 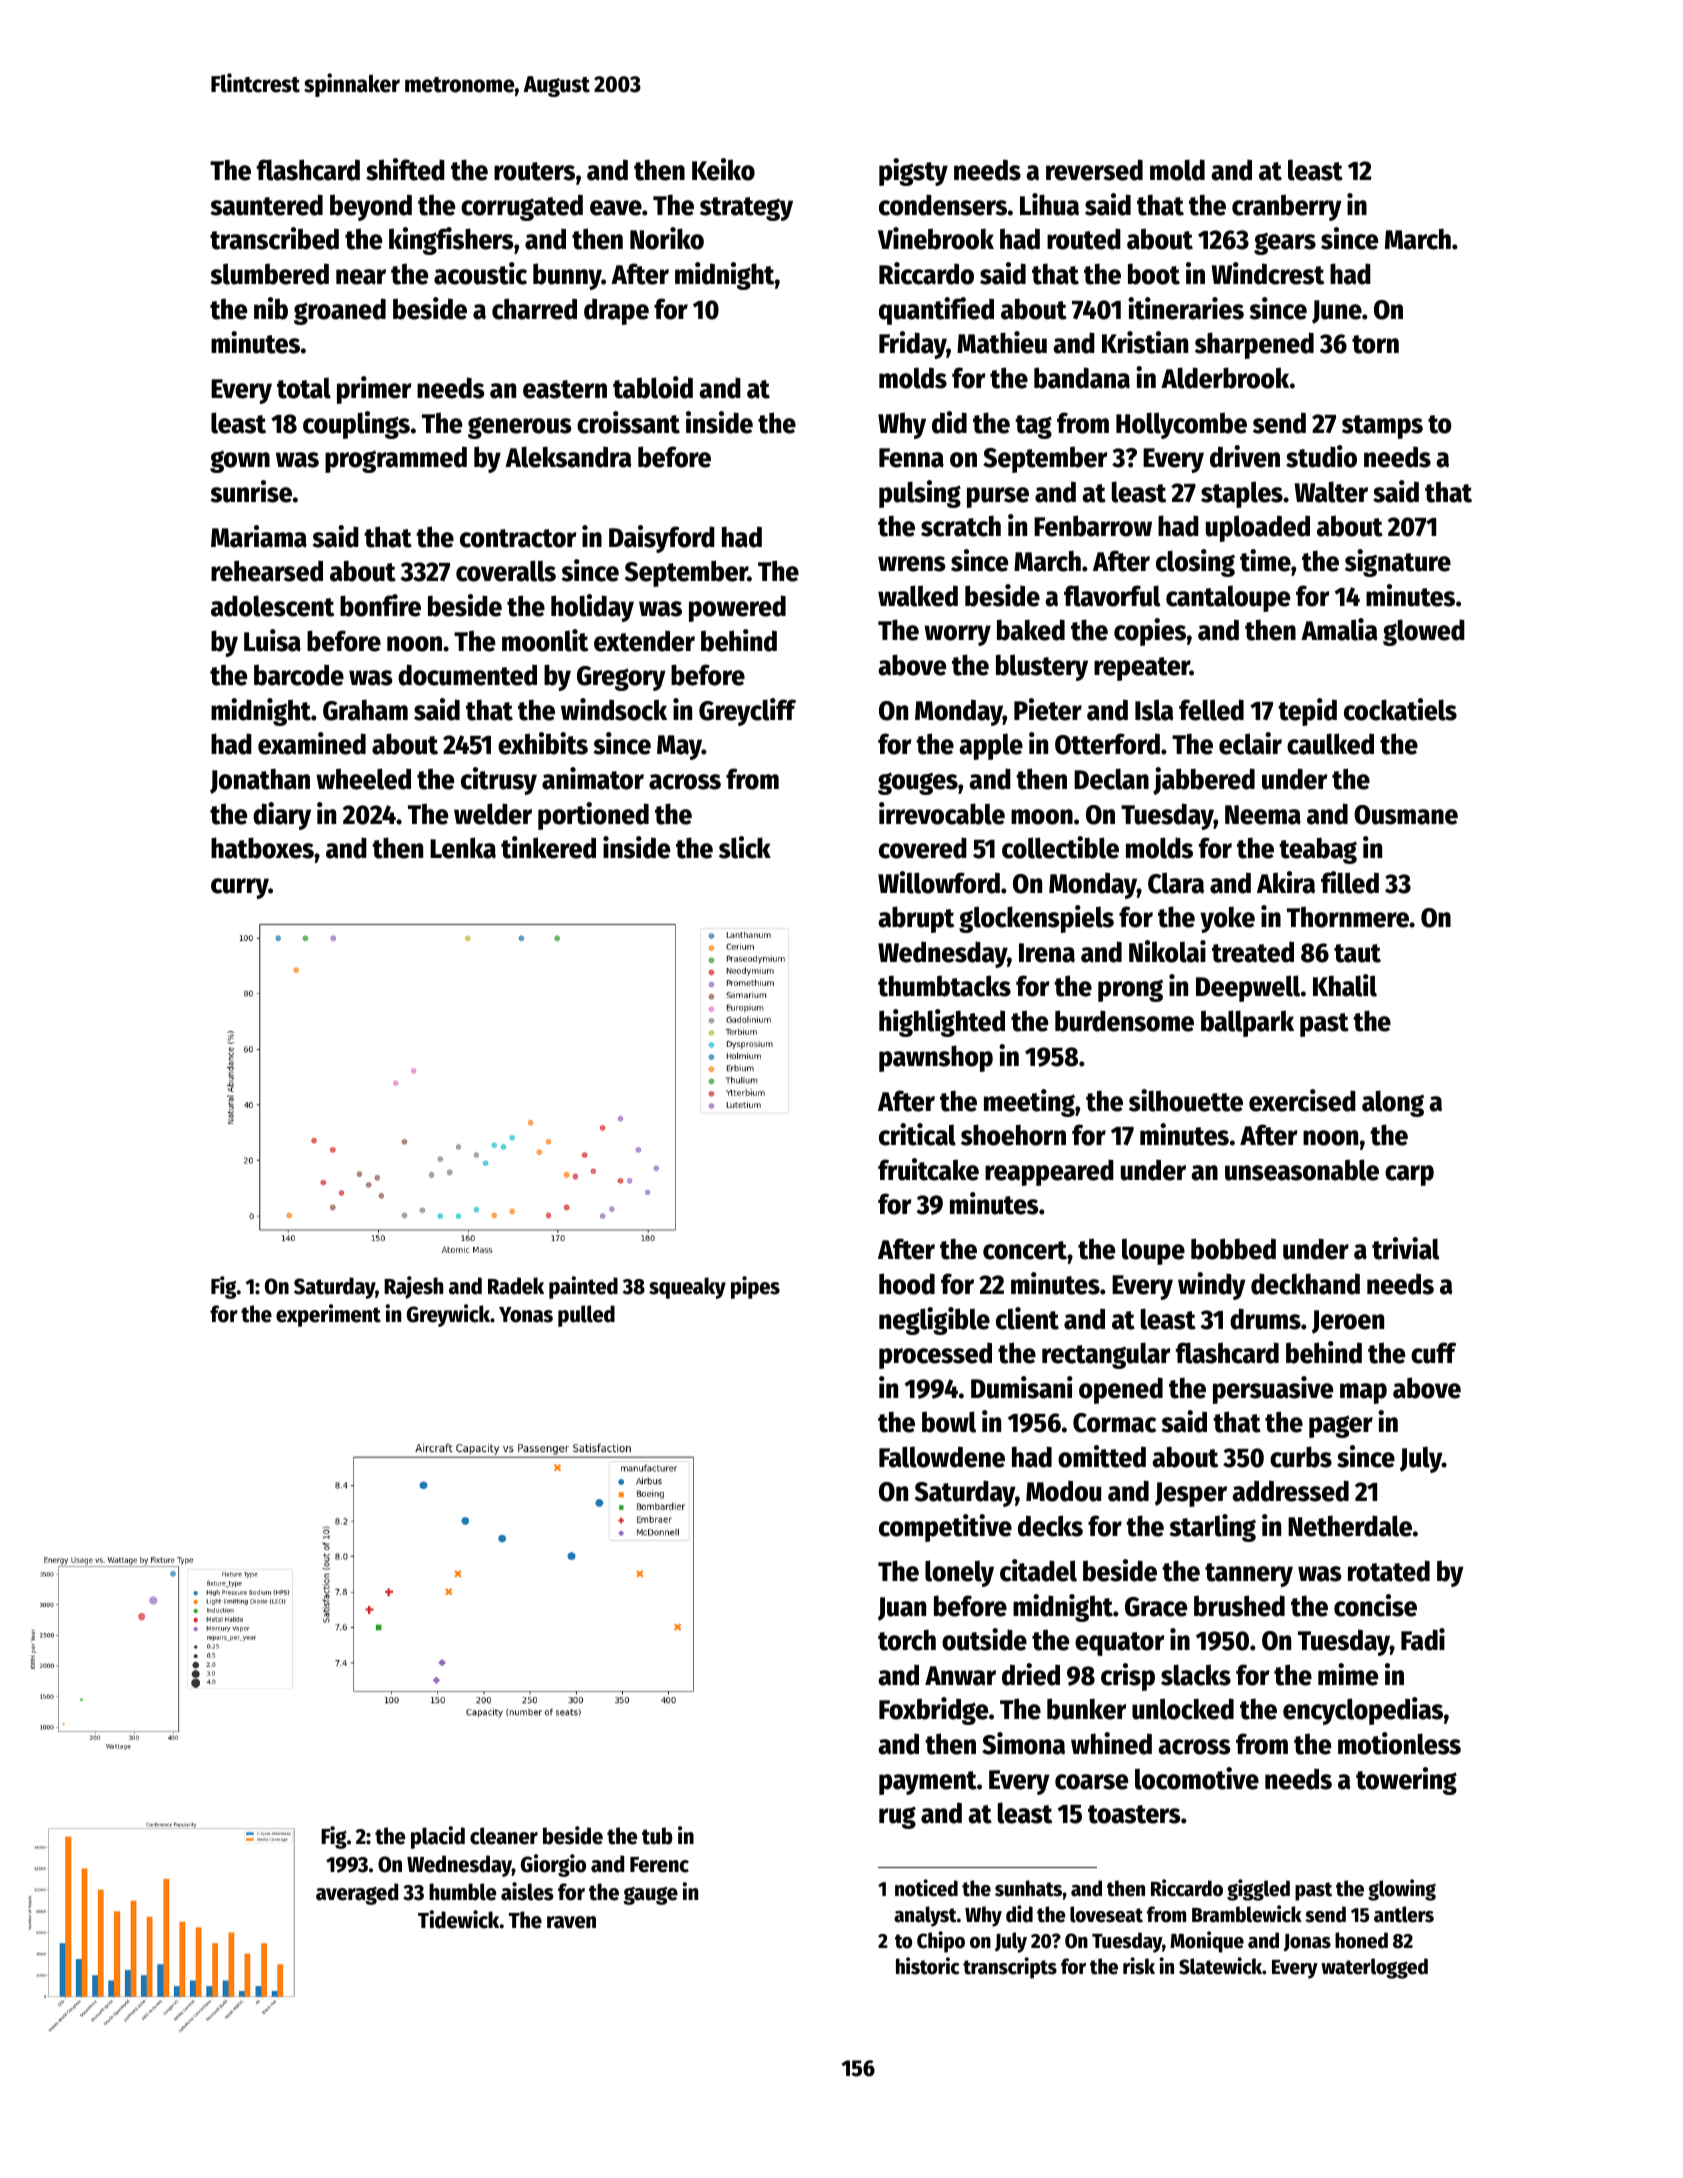 What do you see at coordinates (650, 1896) in the screenshot?
I see `gauge` at bounding box center [650, 1896].
